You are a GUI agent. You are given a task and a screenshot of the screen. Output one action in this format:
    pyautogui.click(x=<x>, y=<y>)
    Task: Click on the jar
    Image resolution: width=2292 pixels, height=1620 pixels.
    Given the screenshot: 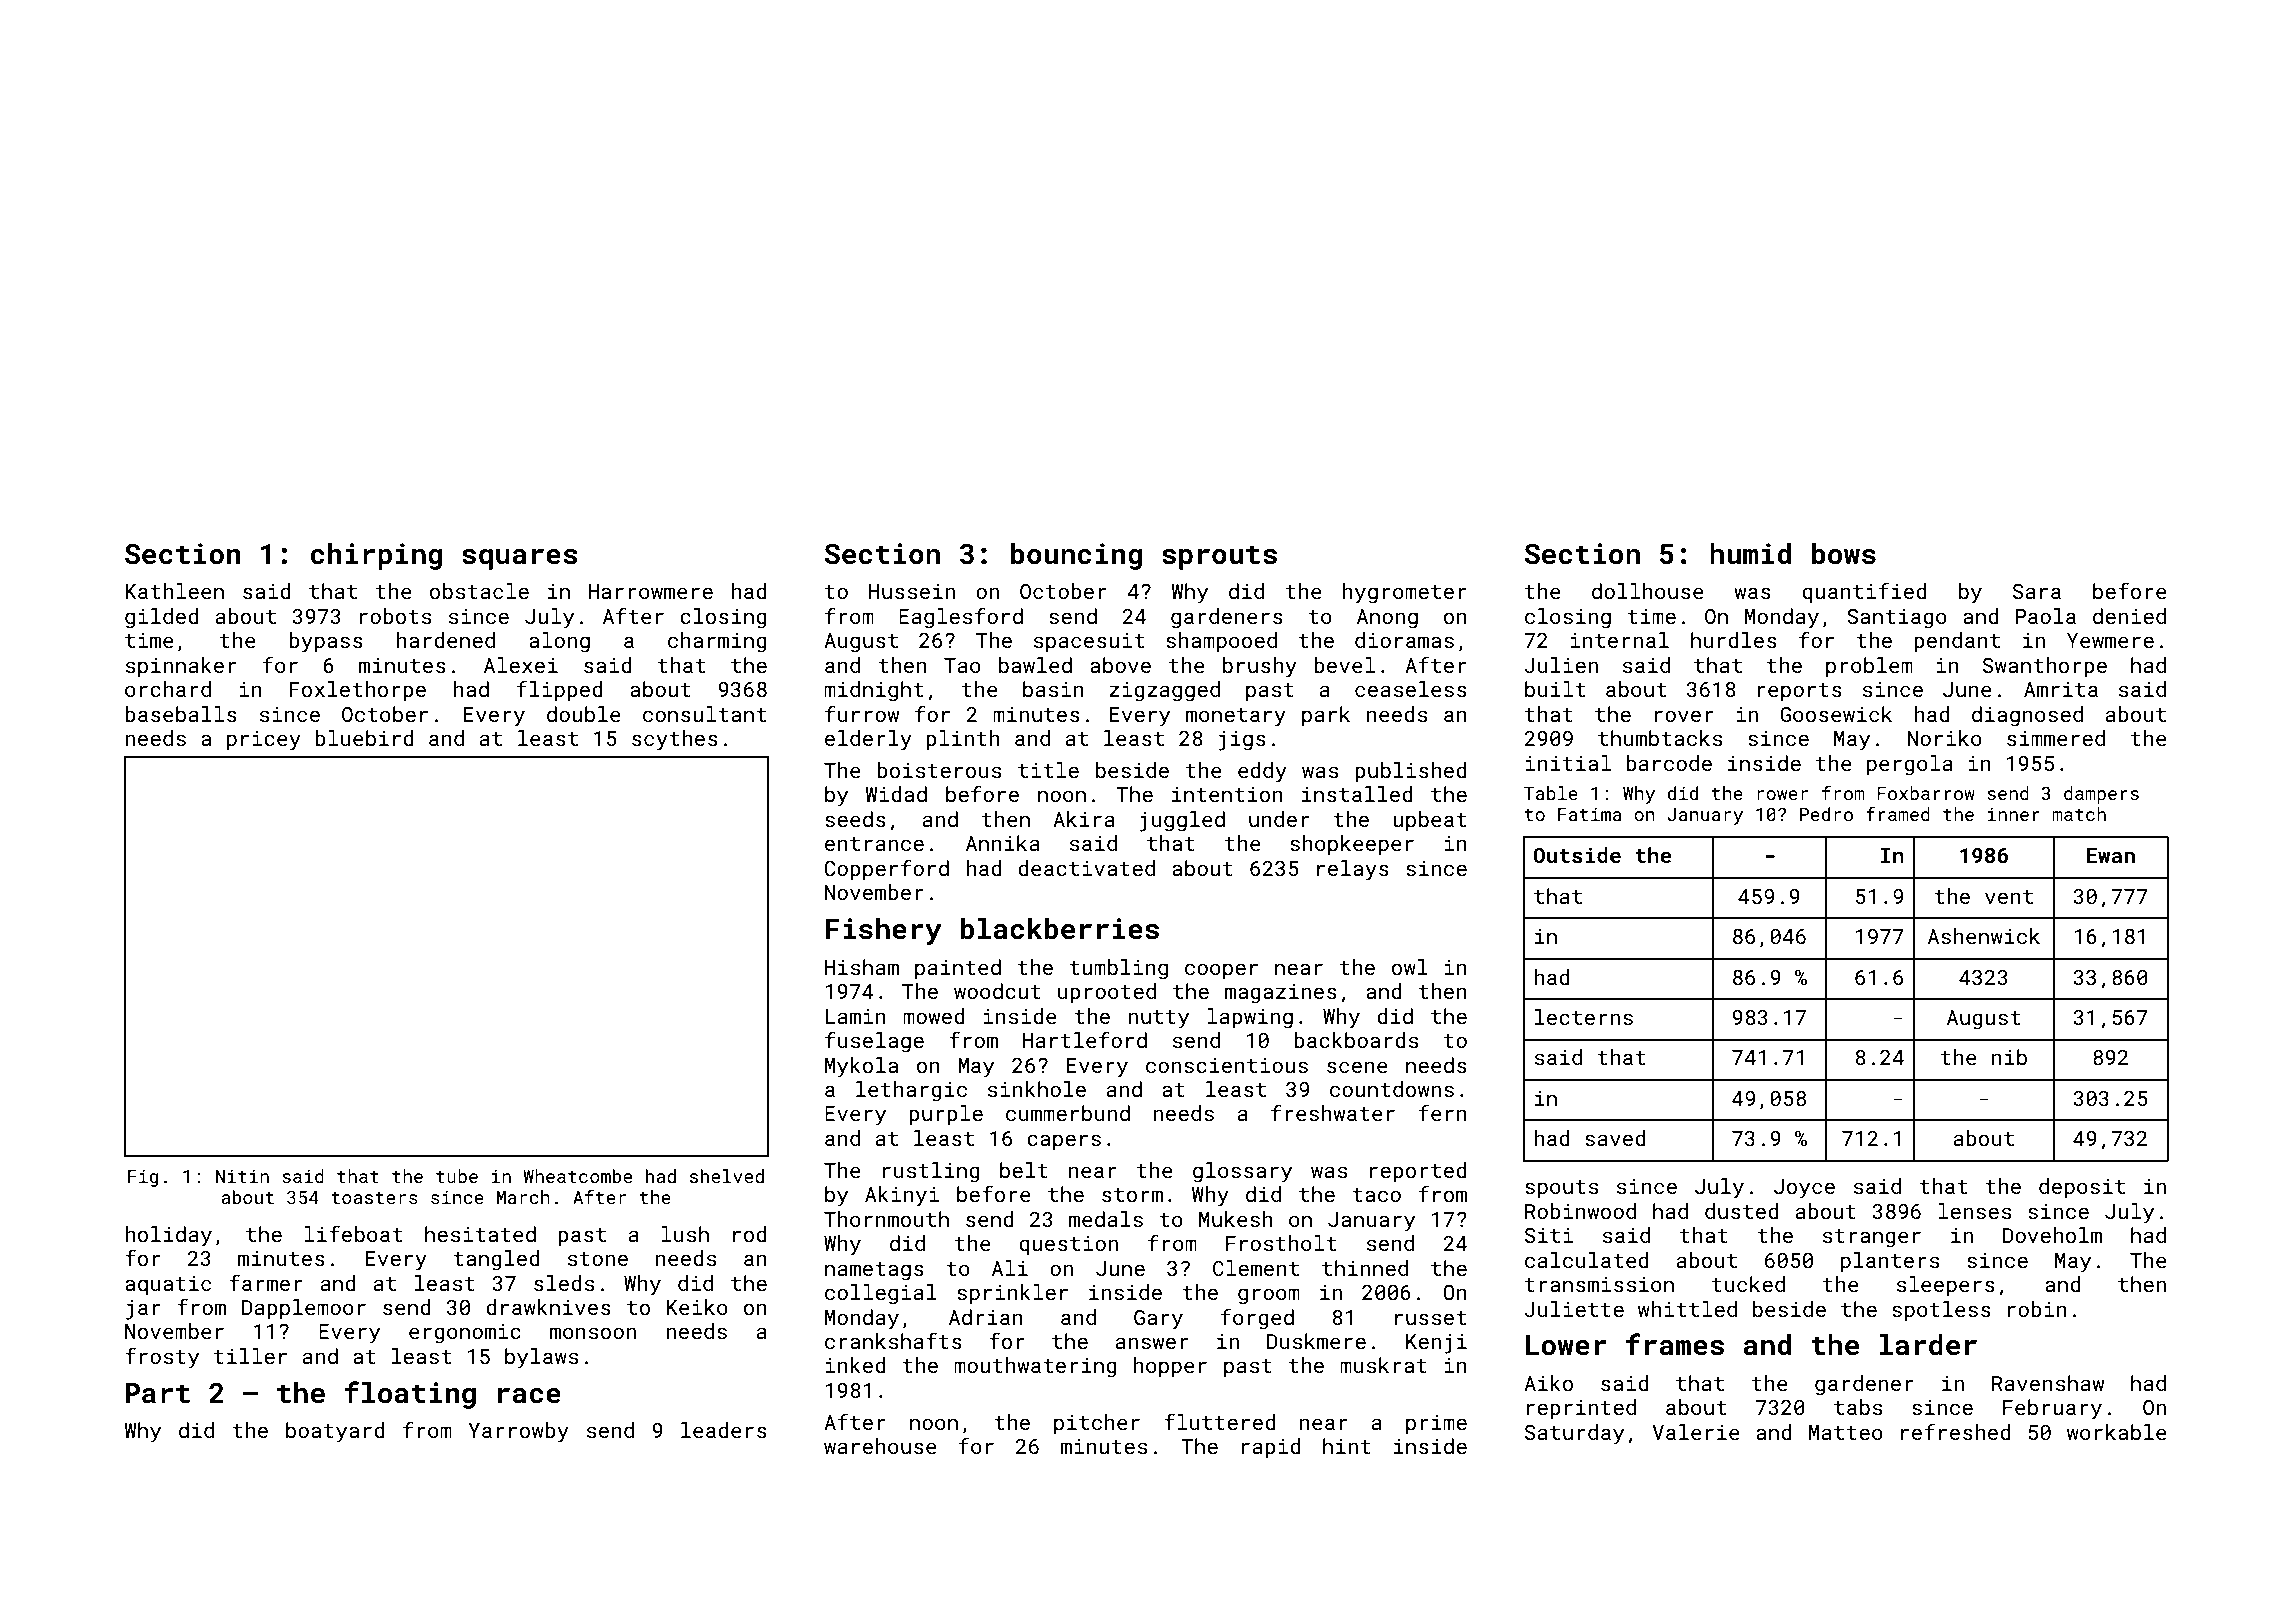 What is the action you would take?
    pyautogui.click(x=143, y=1310)
